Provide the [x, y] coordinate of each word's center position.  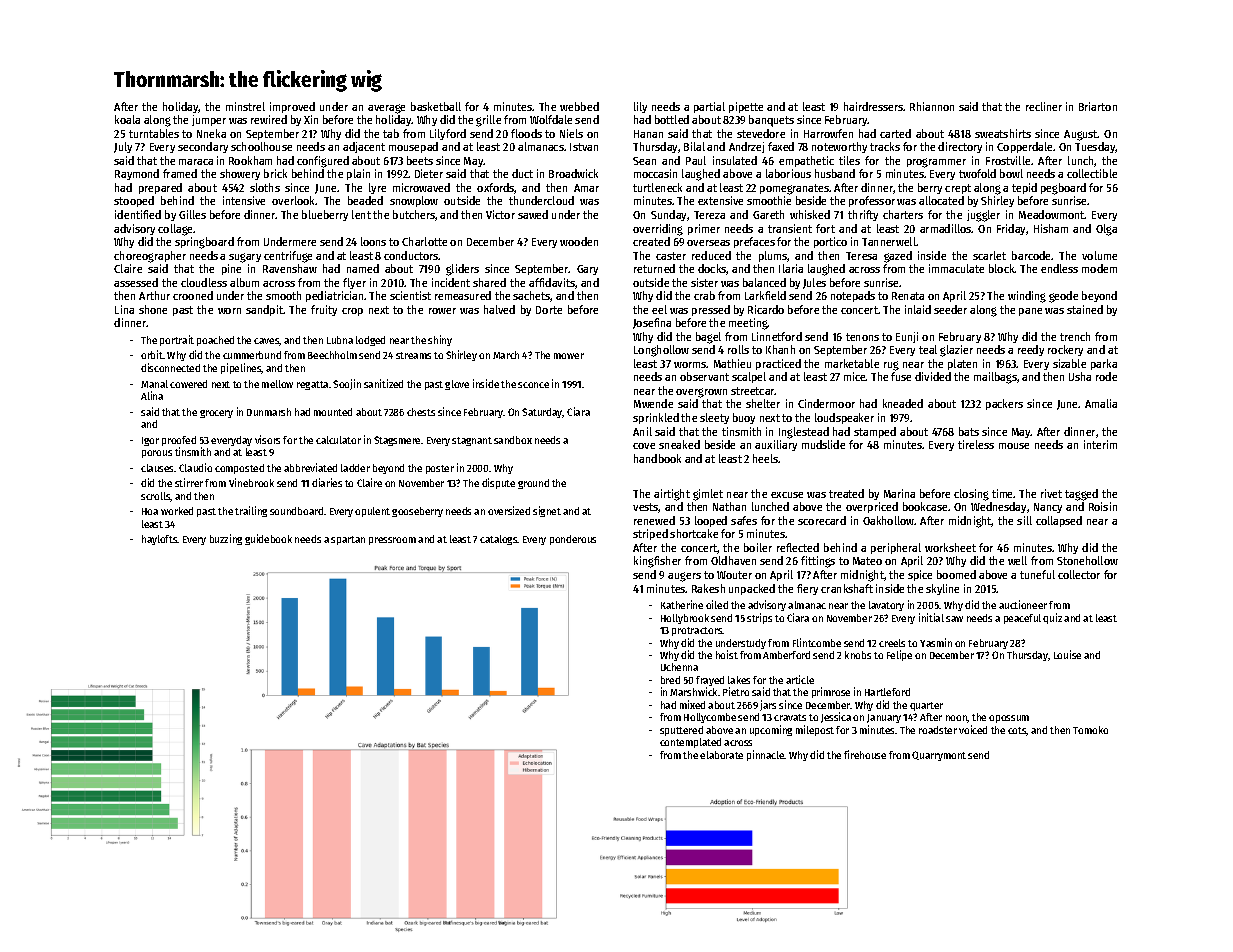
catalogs [499, 540]
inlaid [918, 309]
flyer [354, 283]
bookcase [925, 506]
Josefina [652, 323]
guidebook [268, 539]
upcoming [771, 730]
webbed [579, 106]
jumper [209, 120]
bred [670, 680]
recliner [1044, 106]
